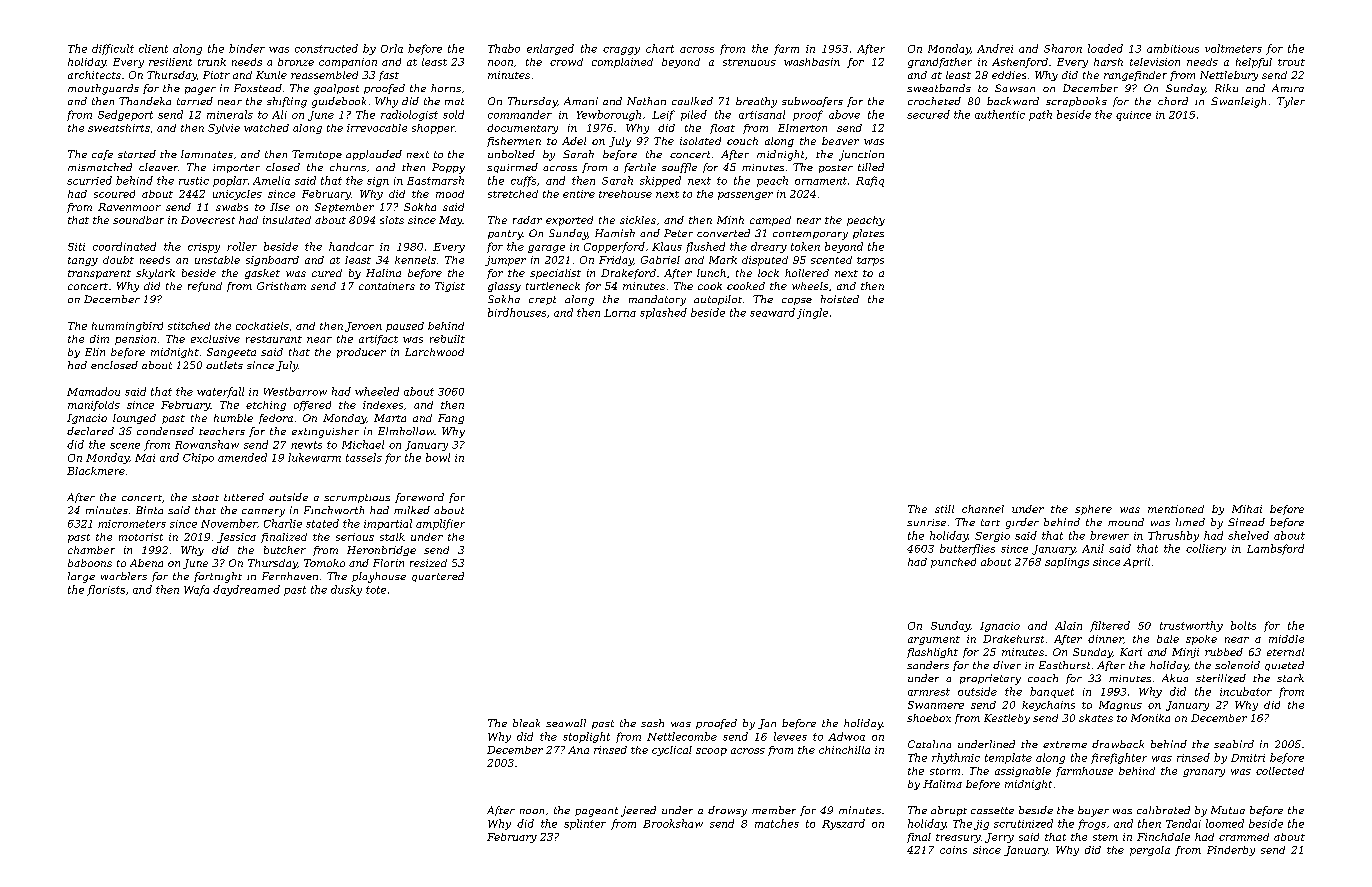 The image size is (1372, 887). I want to click on tarps, so click(870, 261).
